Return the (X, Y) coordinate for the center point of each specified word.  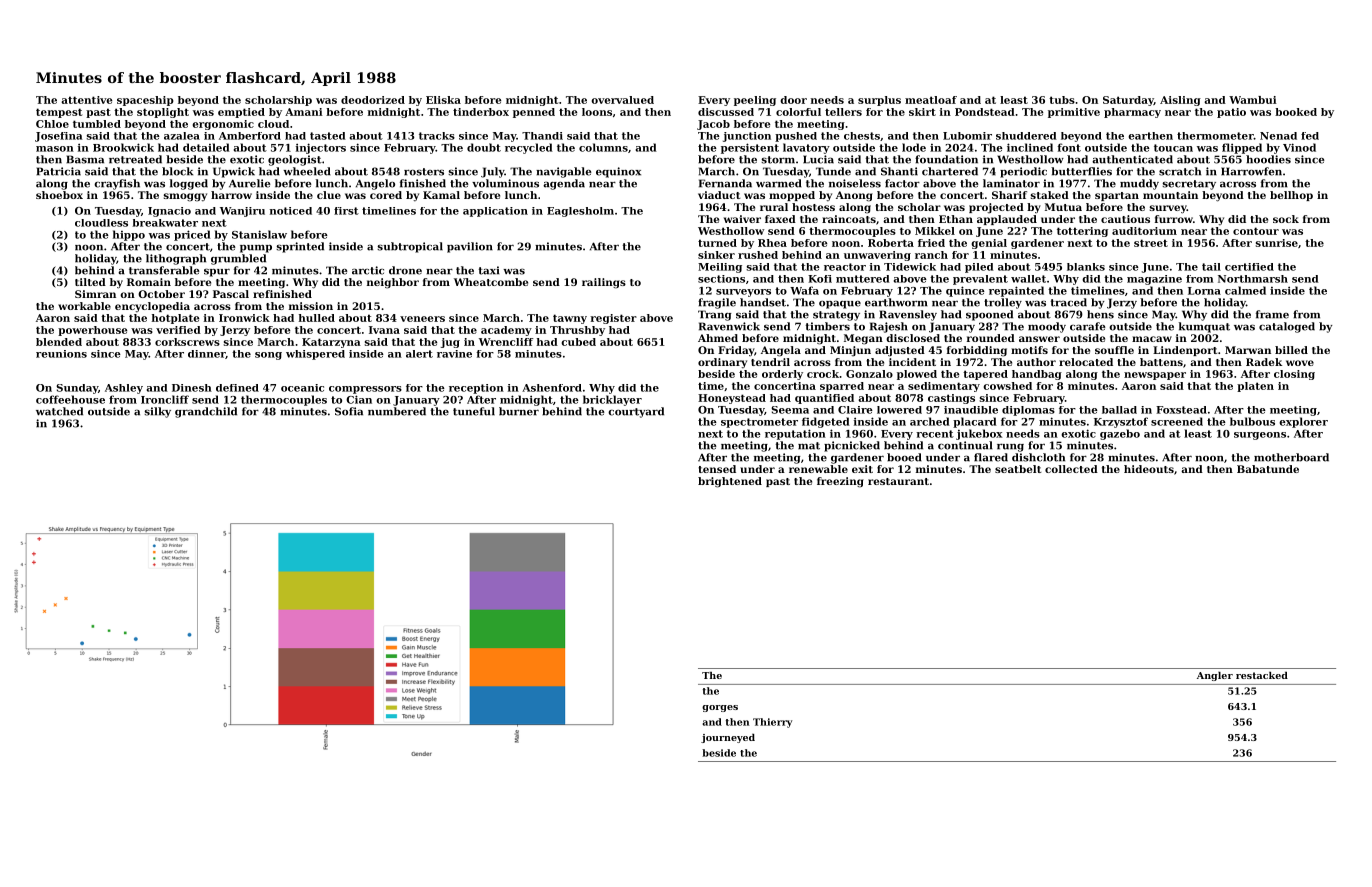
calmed (1245, 290)
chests (862, 136)
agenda (564, 184)
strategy (836, 316)
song (268, 356)
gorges (720, 708)
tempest (59, 113)
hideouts (1149, 469)
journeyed (728, 738)
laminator (1011, 183)
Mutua (1063, 207)
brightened (730, 482)
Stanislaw (259, 234)
